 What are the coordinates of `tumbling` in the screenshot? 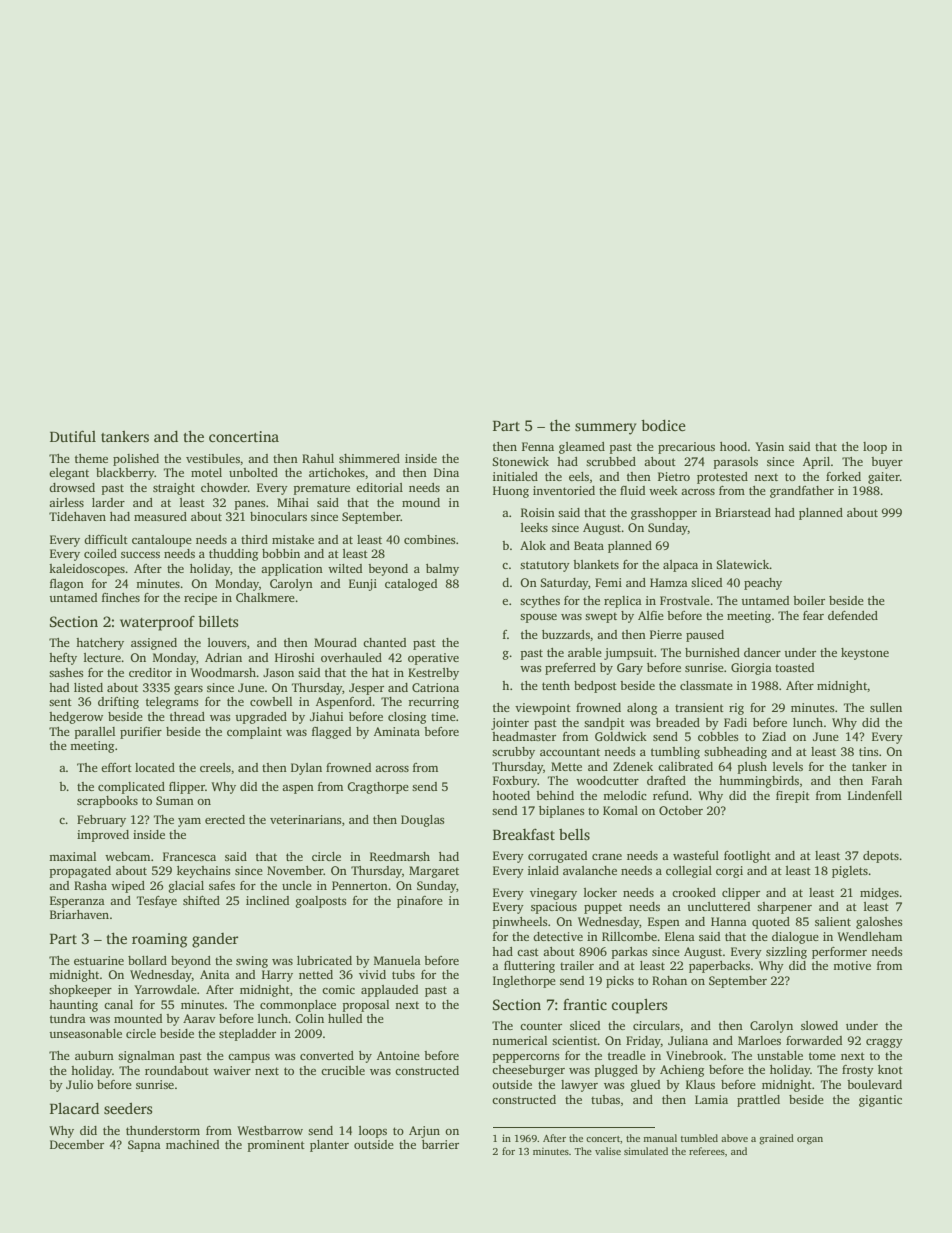 It's located at (675, 753).
